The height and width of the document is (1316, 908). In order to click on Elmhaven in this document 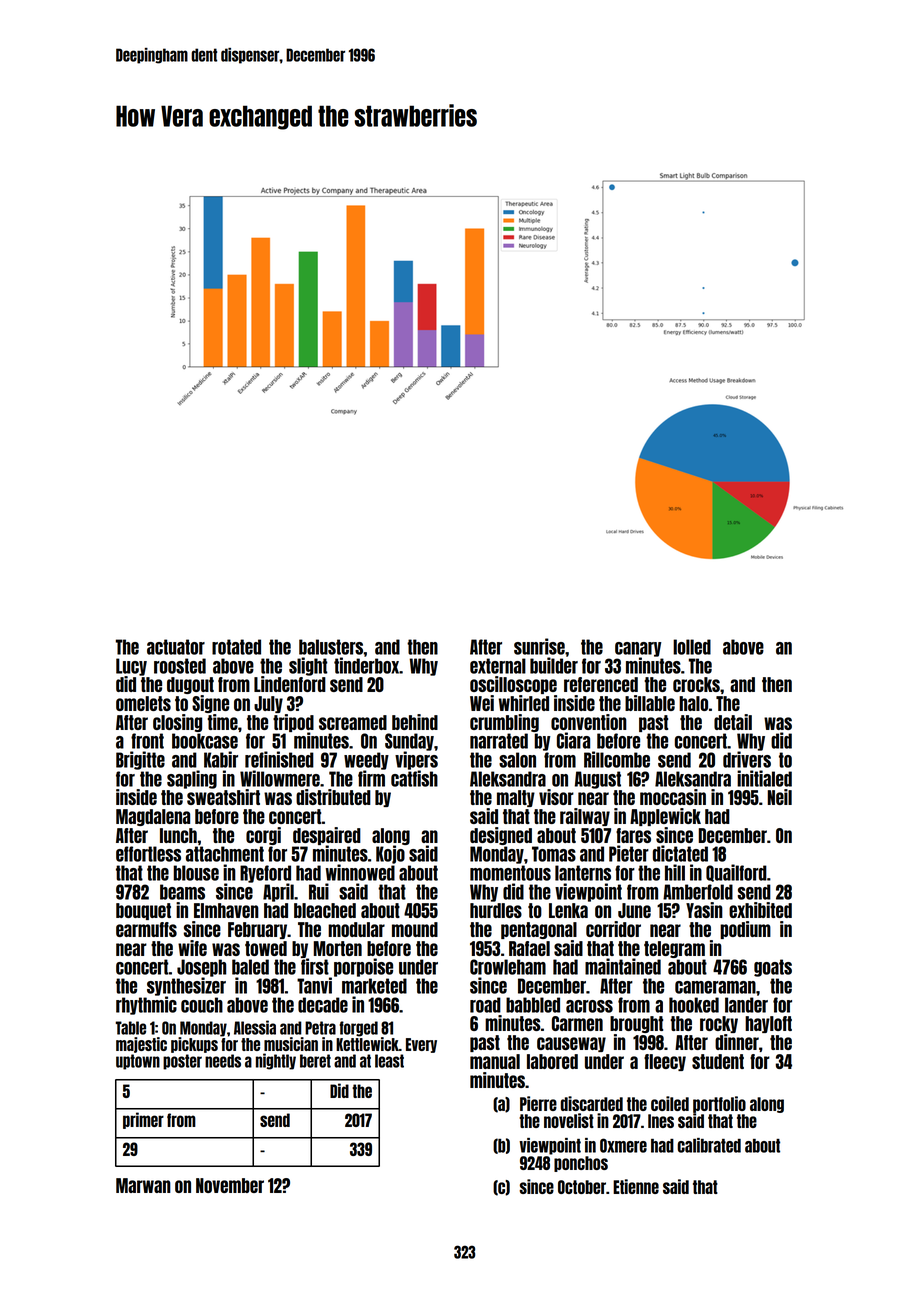, I will do `click(226, 910)`.
